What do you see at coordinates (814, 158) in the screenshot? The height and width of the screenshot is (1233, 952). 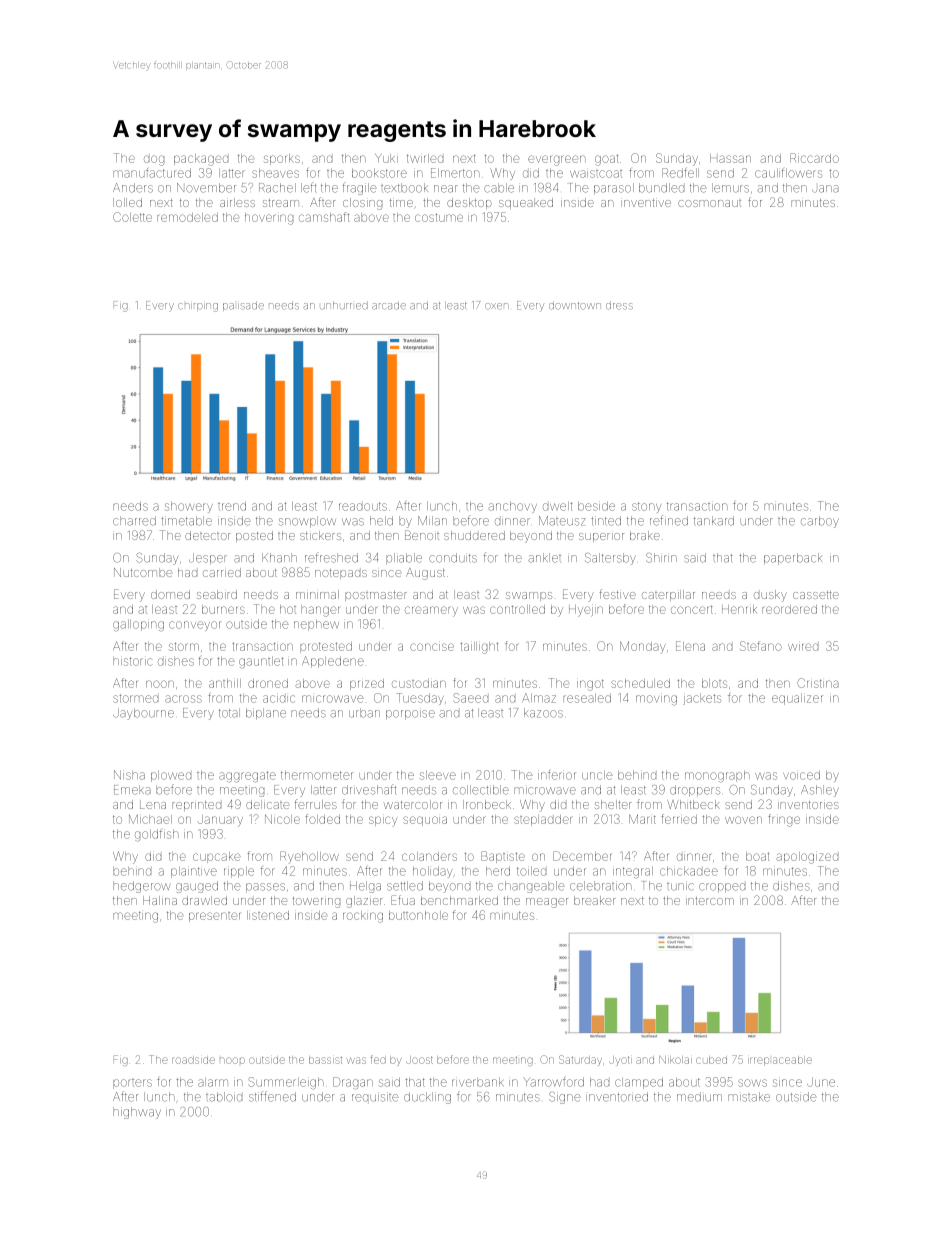 I see `Riccardo` at bounding box center [814, 158].
